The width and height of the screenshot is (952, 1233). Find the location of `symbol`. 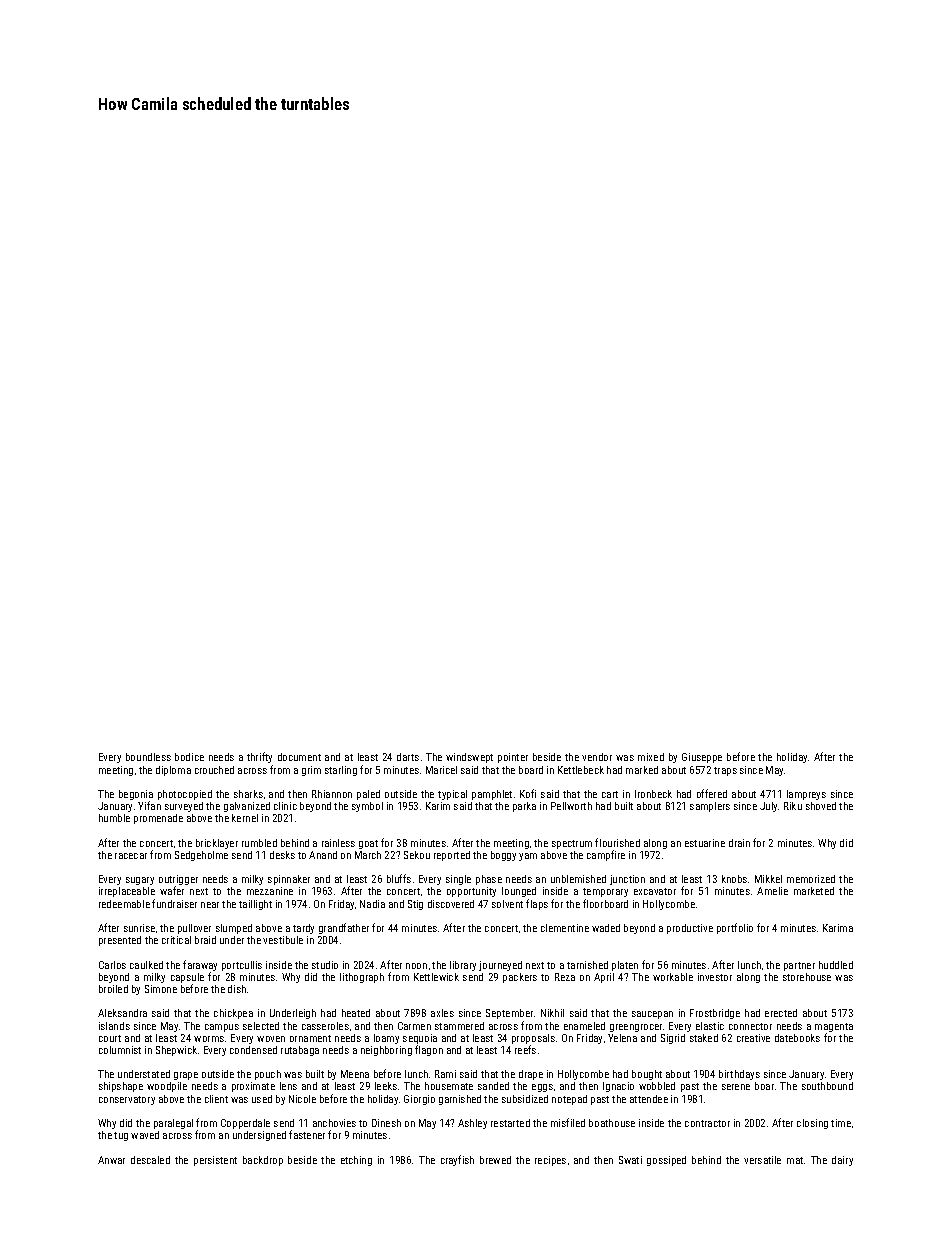

symbol is located at coordinates (367, 807).
